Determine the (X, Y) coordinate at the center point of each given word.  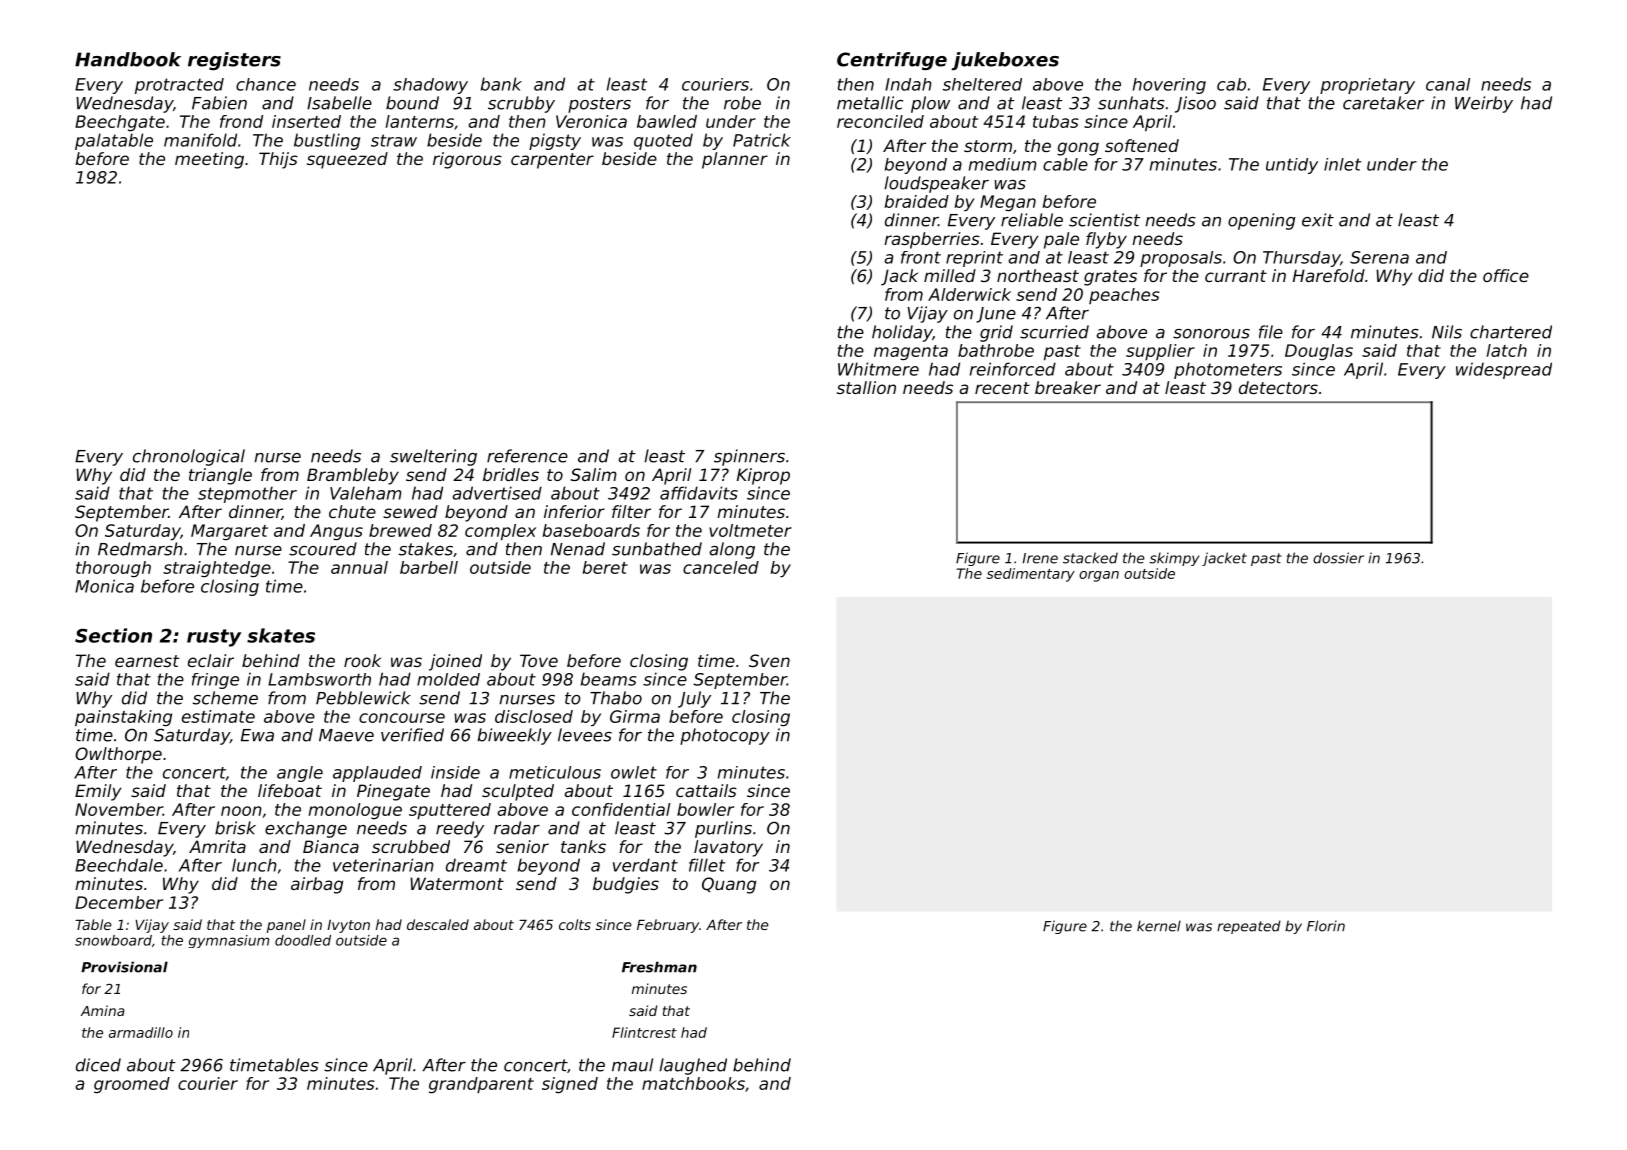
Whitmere (878, 369)
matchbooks (693, 1083)
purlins (723, 829)
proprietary (1367, 86)
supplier (1160, 352)
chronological (189, 457)
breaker (1068, 387)
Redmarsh (140, 549)
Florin (1326, 926)
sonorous (1211, 334)
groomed (132, 1085)
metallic (870, 103)
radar (517, 828)
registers (234, 61)
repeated (1249, 927)
